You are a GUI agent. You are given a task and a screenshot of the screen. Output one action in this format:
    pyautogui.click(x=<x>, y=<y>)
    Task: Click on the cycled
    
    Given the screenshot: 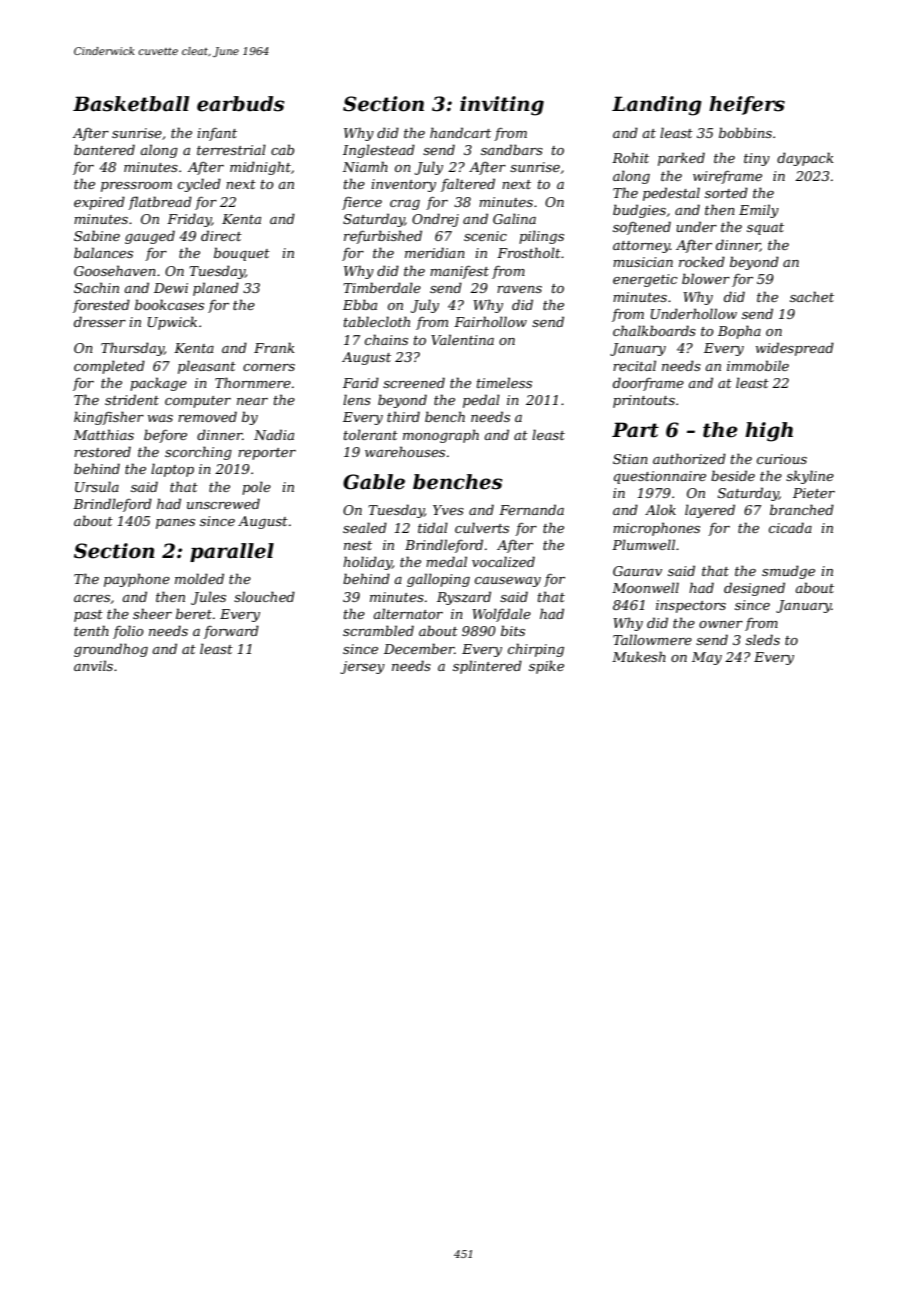 What is the action you would take?
    pyautogui.click(x=199, y=185)
